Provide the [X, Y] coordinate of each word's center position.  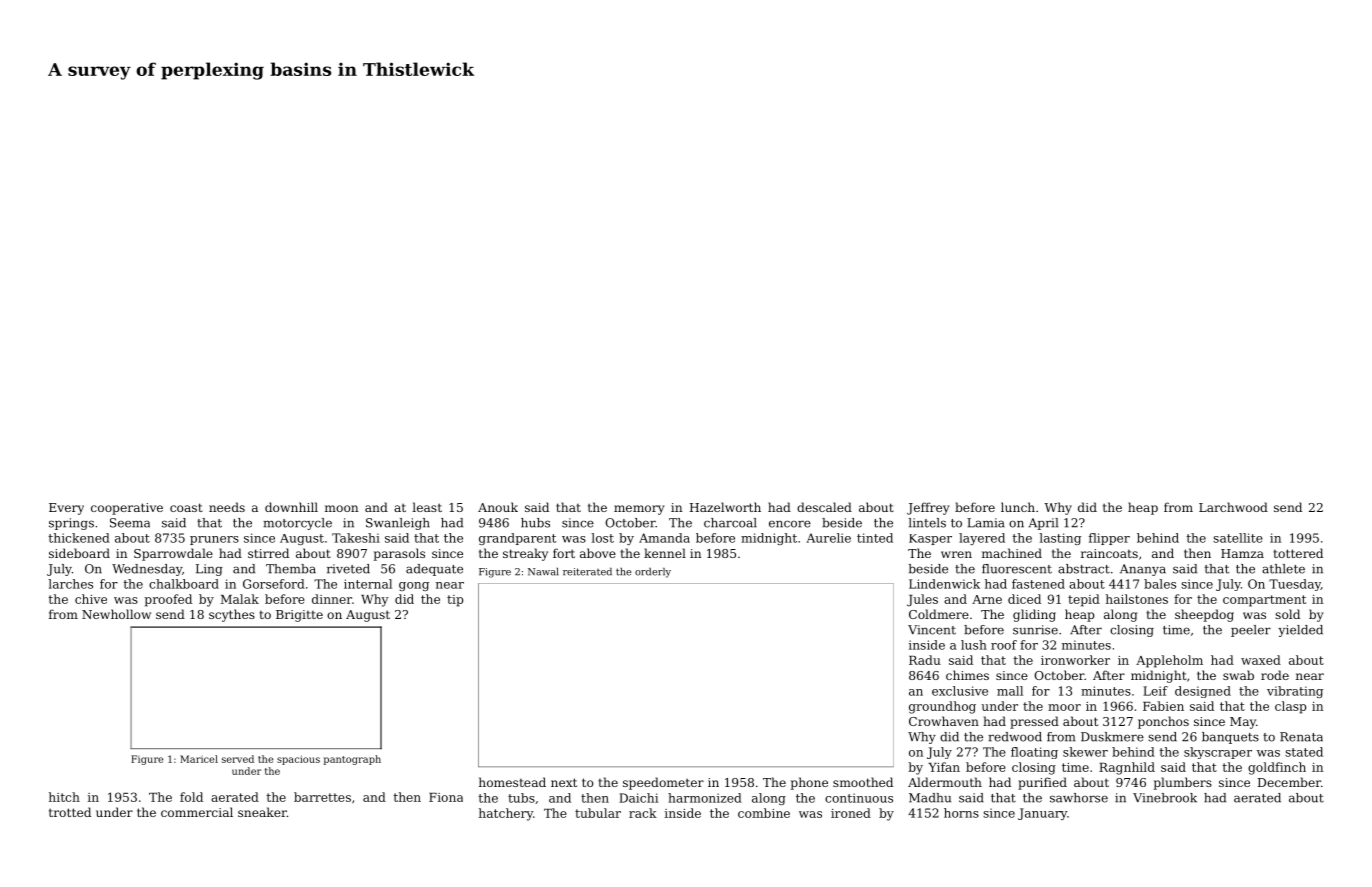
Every [66, 509]
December [1289, 782]
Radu [925, 660]
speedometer [663, 783]
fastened [1038, 584]
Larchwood [1233, 507]
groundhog [942, 707]
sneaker [262, 812]
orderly [653, 573]
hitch [64, 797]
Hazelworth [725, 507]
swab [1238, 675]
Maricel [199, 759]
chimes [967, 675]
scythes [232, 615]
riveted [348, 569]
